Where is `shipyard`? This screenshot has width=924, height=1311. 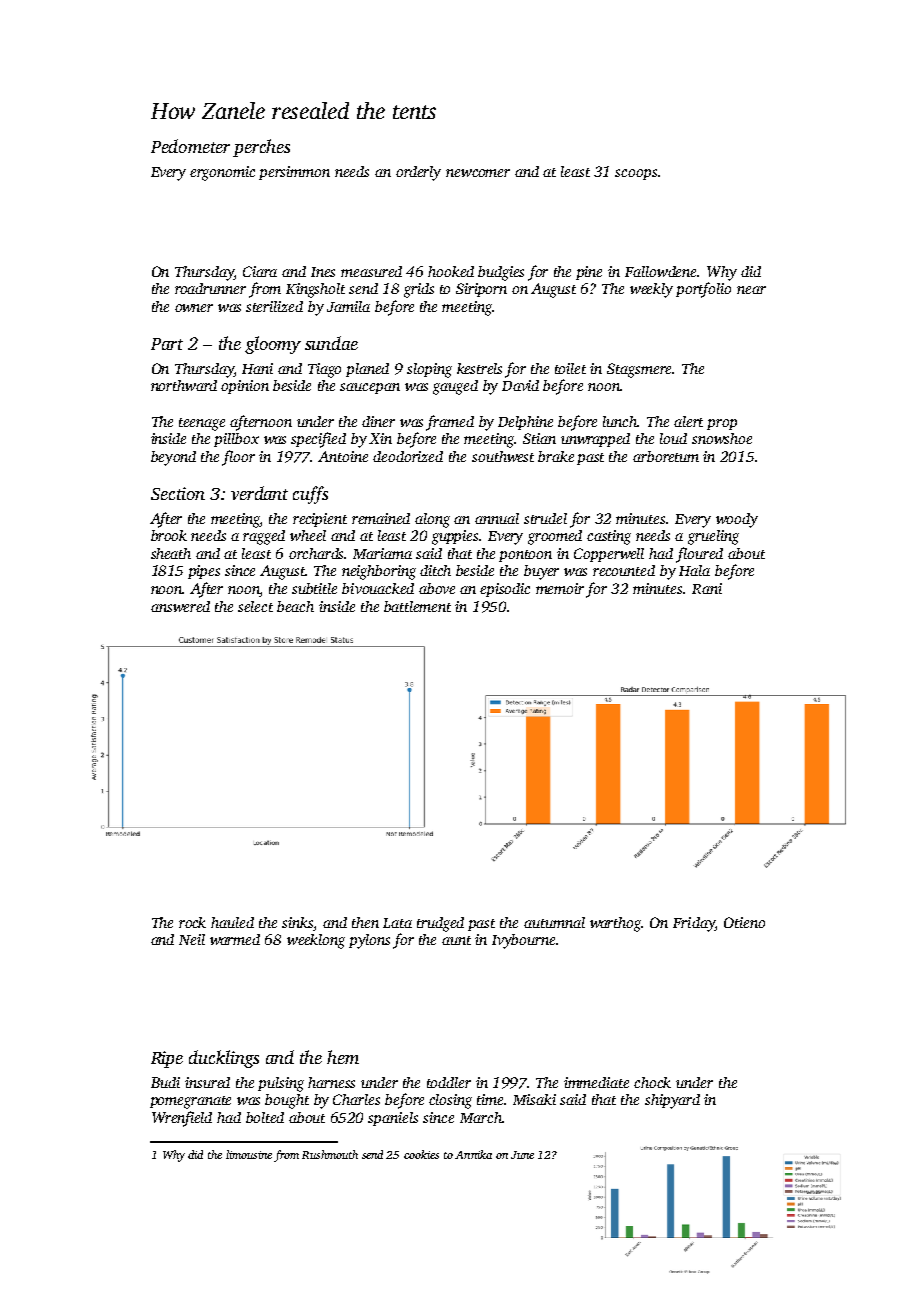
shipyard is located at coordinates (672, 1101).
